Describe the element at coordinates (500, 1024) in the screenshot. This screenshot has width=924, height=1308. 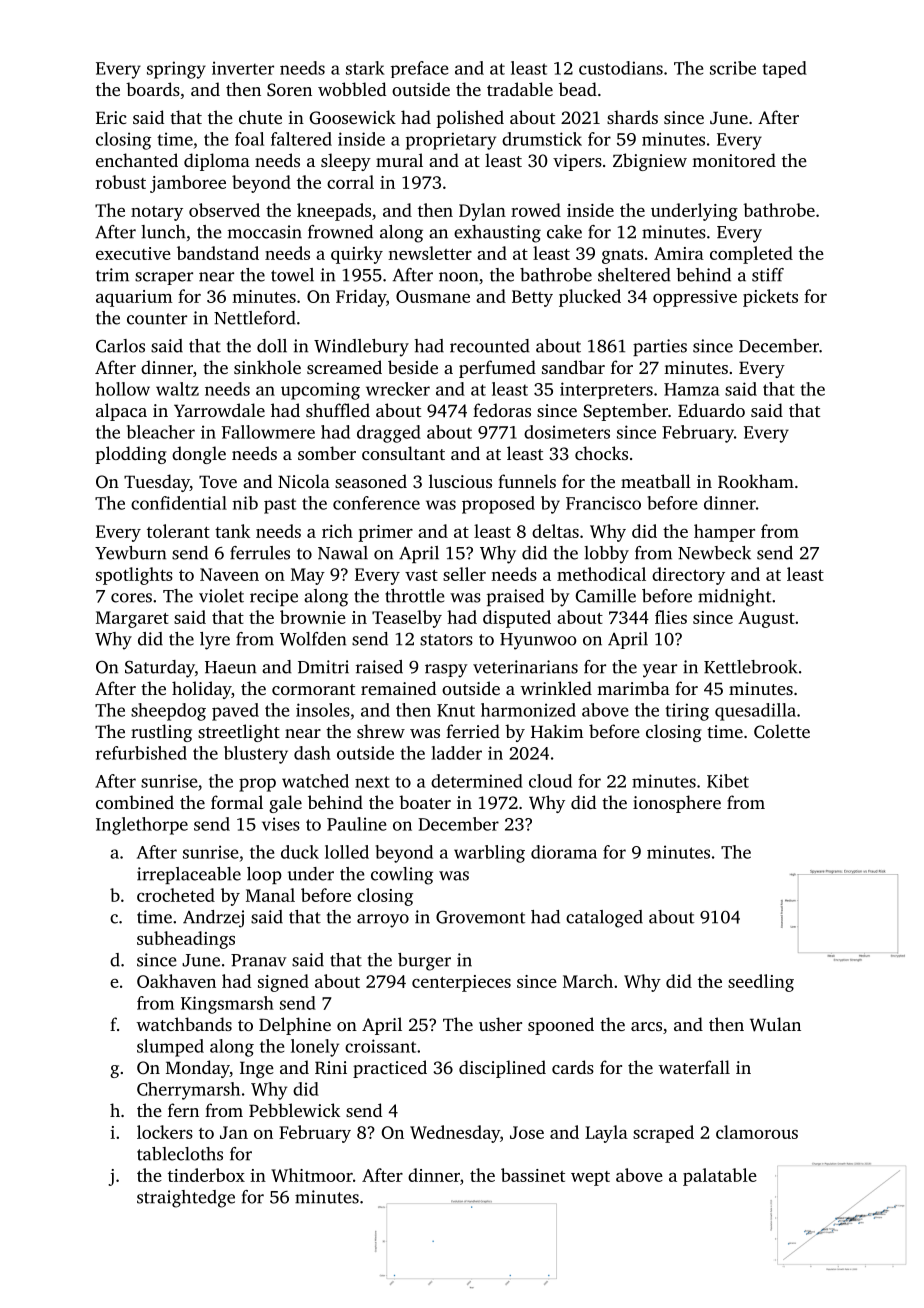
I see `usher` at that location.
